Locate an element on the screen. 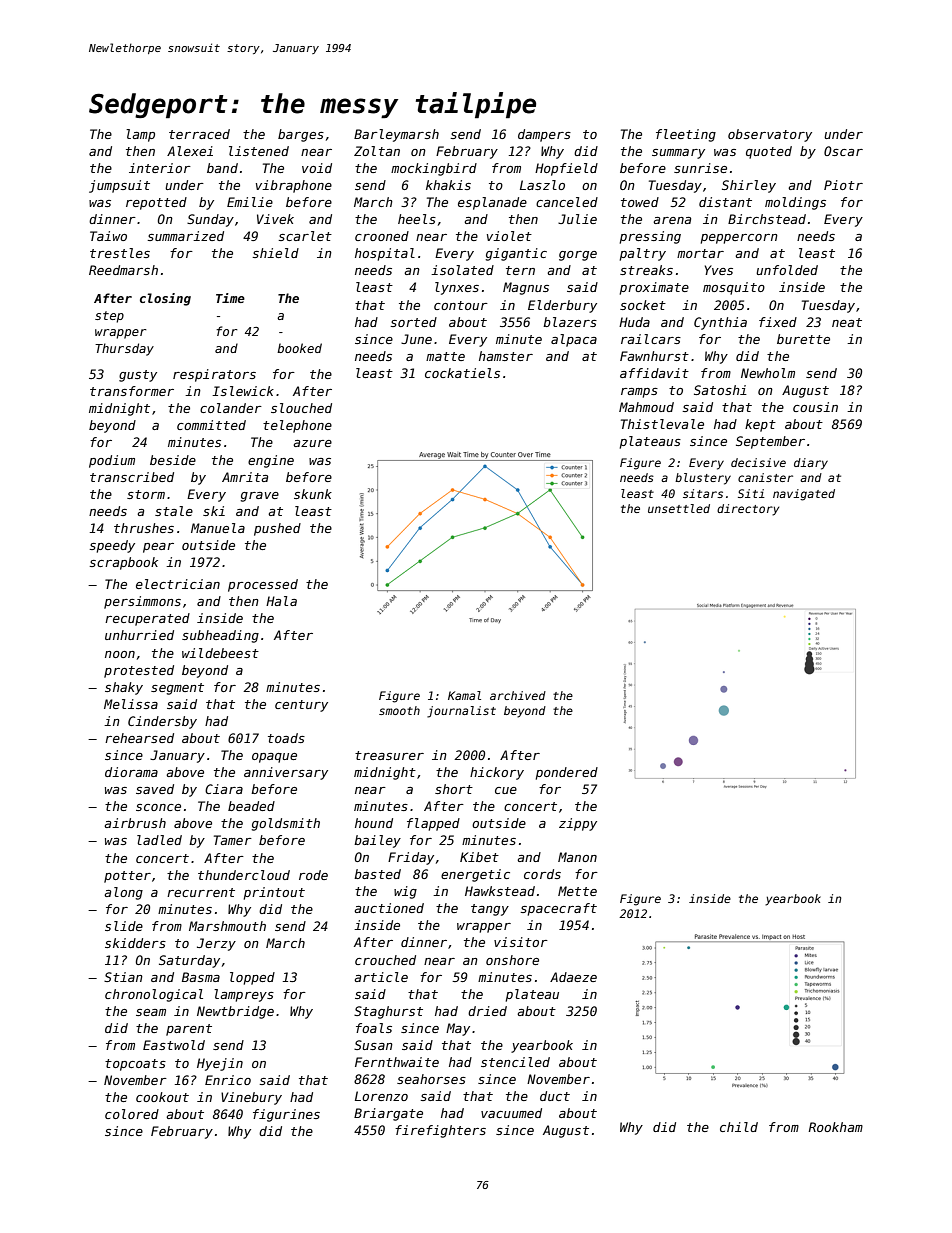  sorted is located at coordinates (413, 322).
